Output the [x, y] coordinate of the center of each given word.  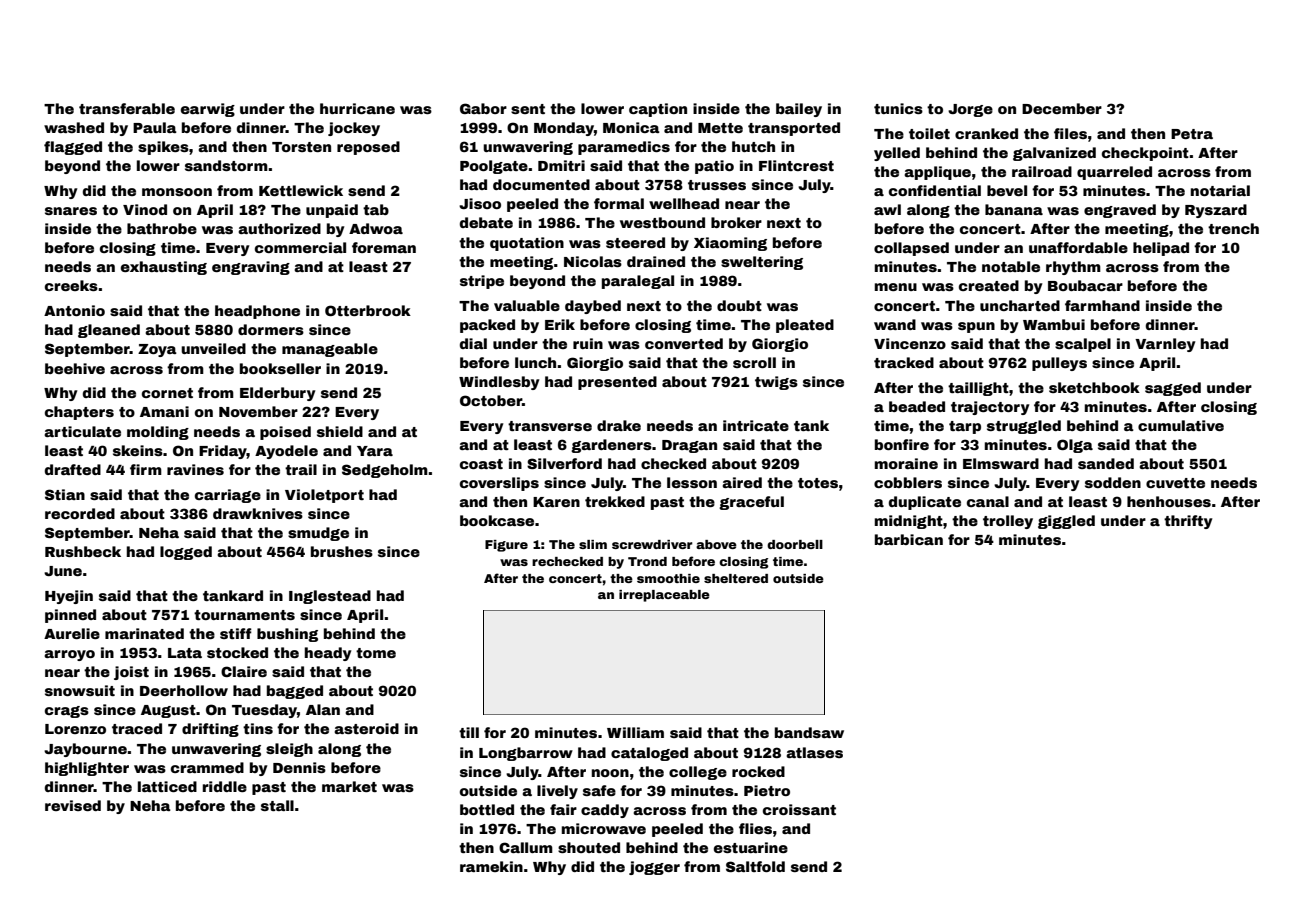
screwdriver [652, 544]
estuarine [751, 847]
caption [658, 110]
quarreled [1114, 173]
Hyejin [69, 597]
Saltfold [755, 866]
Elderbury [277, 394]
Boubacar [1085, 285]
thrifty [1188, 522]
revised [73, 805]
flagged [73, 148]
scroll [754, 362]
